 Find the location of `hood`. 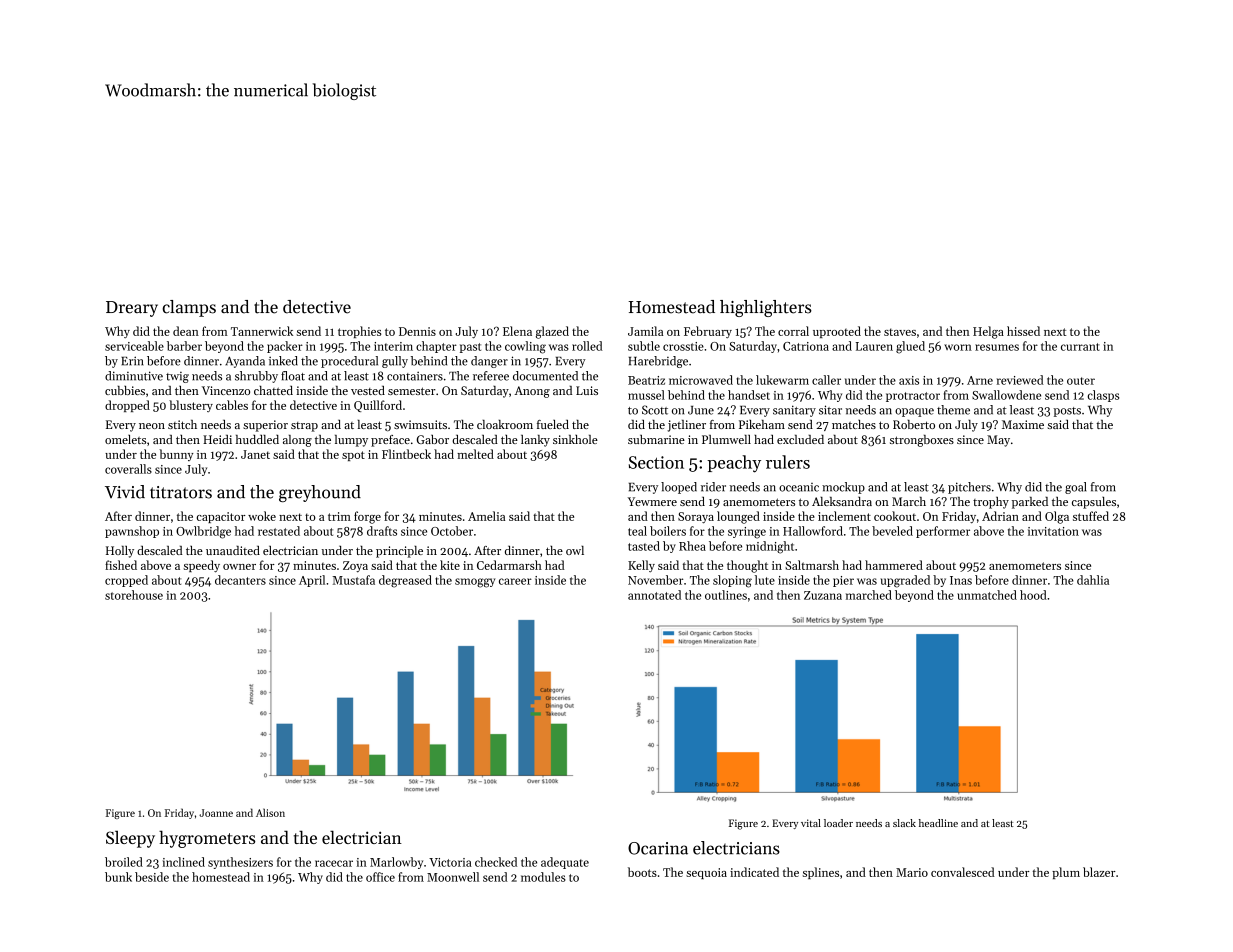

hood is located at coordinates (1033, 595).
